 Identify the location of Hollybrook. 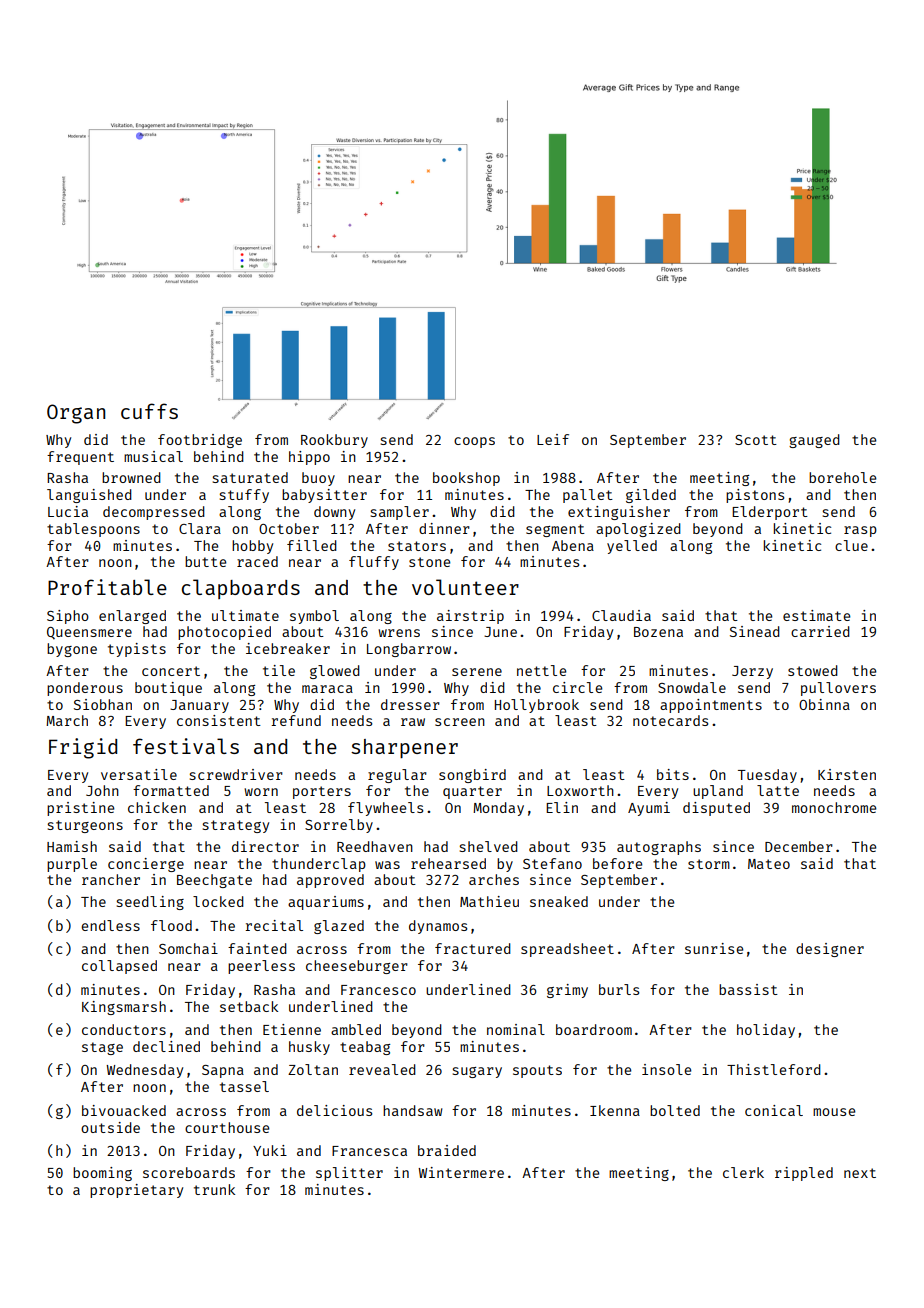
(537, 706).
